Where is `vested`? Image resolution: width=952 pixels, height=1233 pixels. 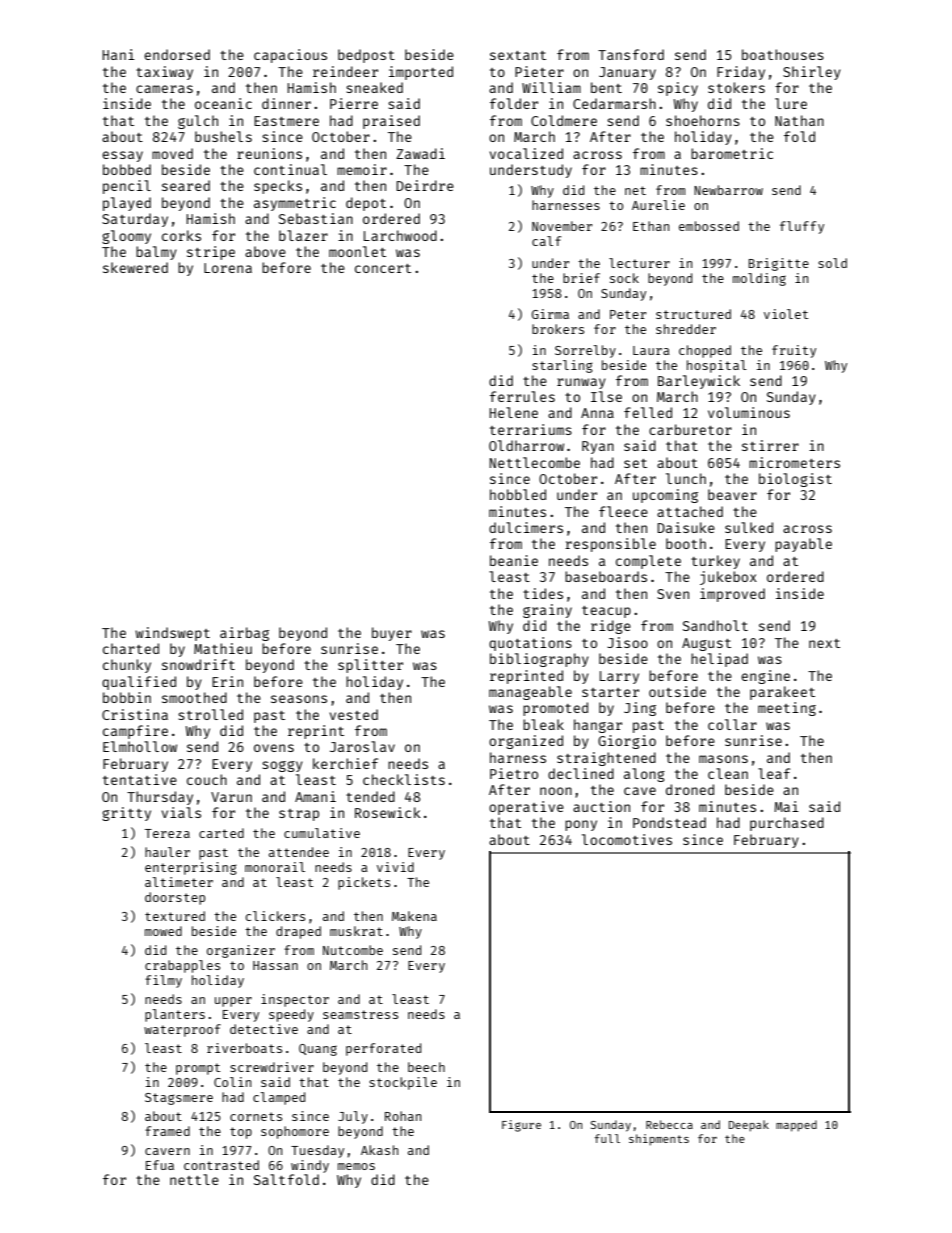 vested is located at coordinates (353, 714).
